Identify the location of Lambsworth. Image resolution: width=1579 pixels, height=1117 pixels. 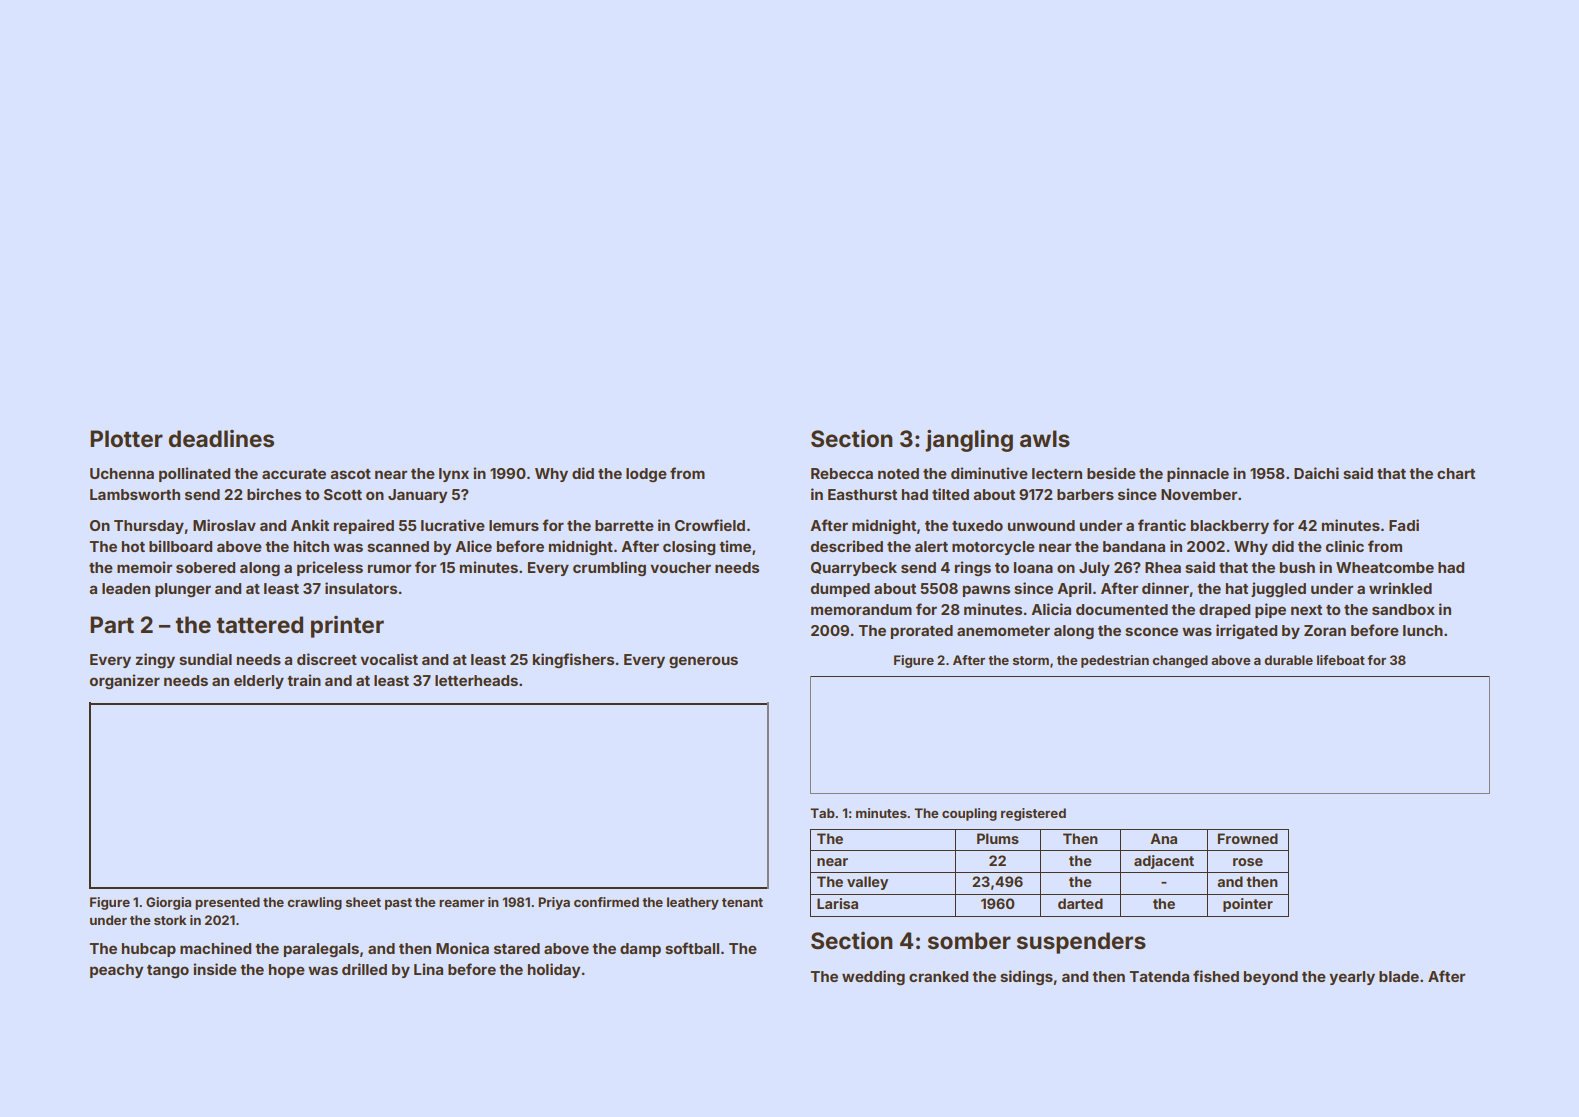
(135, 494).
